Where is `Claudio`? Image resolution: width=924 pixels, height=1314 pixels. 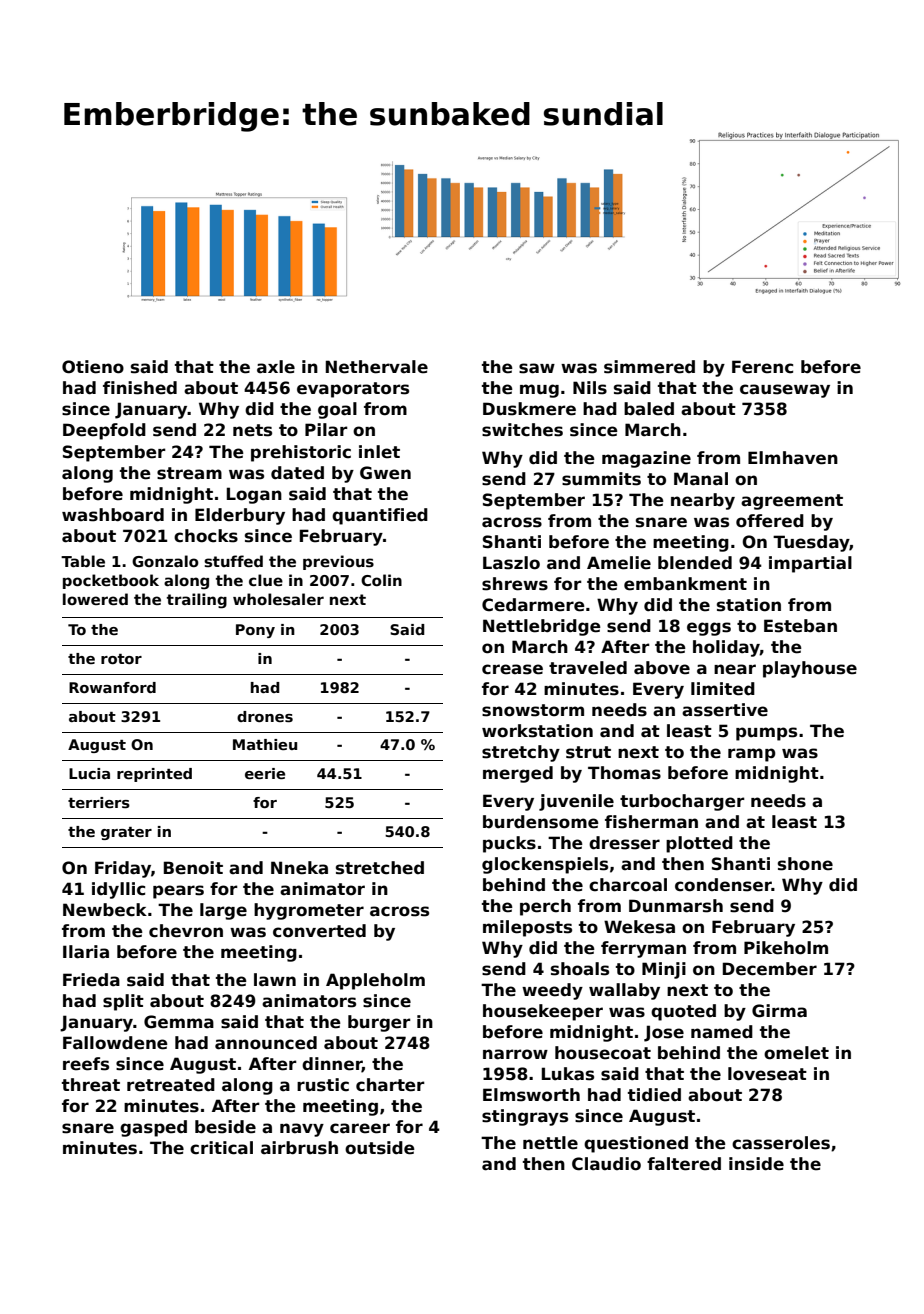 Claudio is located at coordinates (606, 1164).
